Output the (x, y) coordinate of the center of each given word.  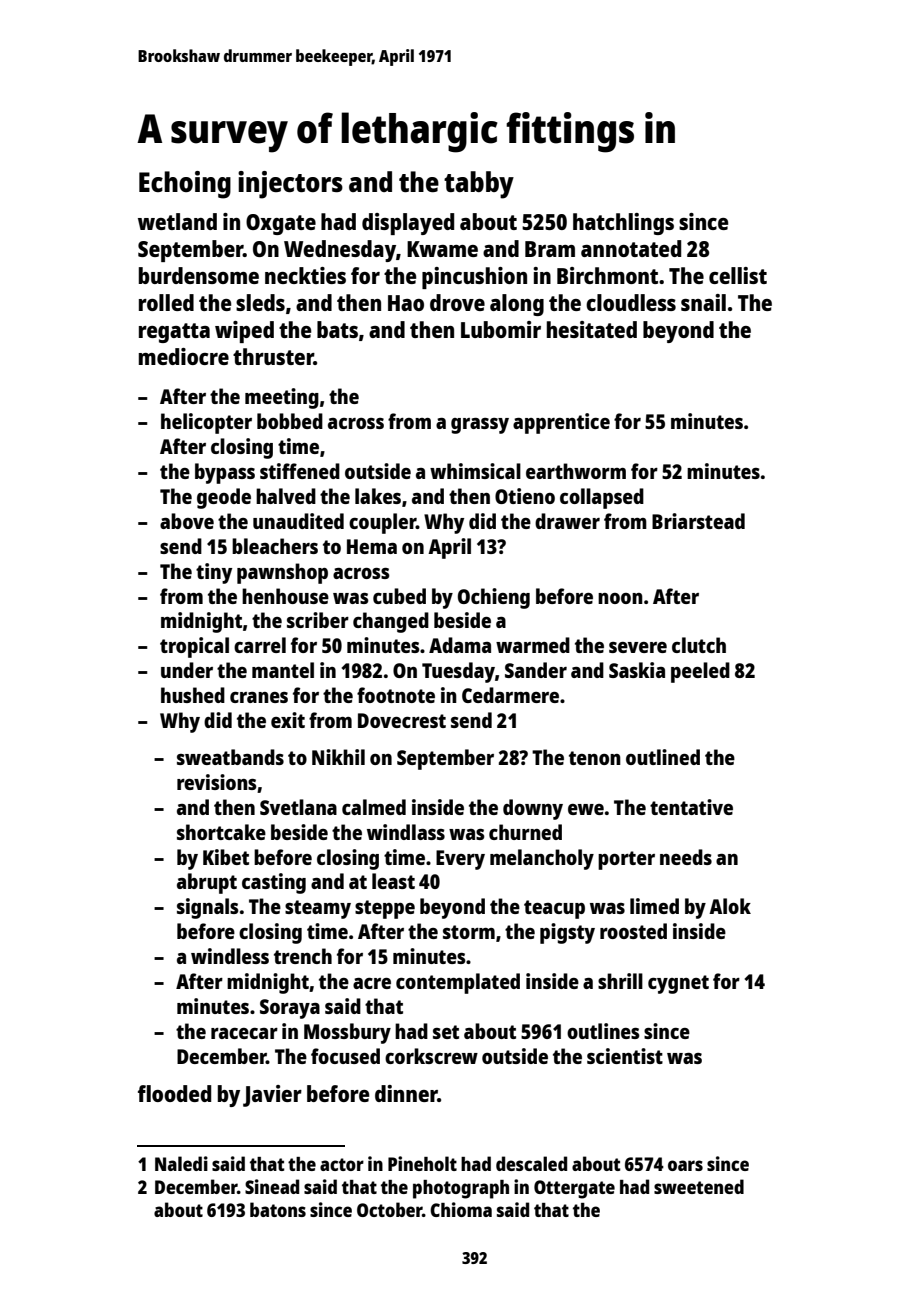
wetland (177, 221)
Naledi (181, 1163)
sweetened (699, 1186)
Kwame (442, 249)
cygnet (678, 984)
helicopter (206, 423)
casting (274, 883)
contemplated (458, 983)
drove (457, 302)
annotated (631, 248)
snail (703, 302)
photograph (461, 1189)
